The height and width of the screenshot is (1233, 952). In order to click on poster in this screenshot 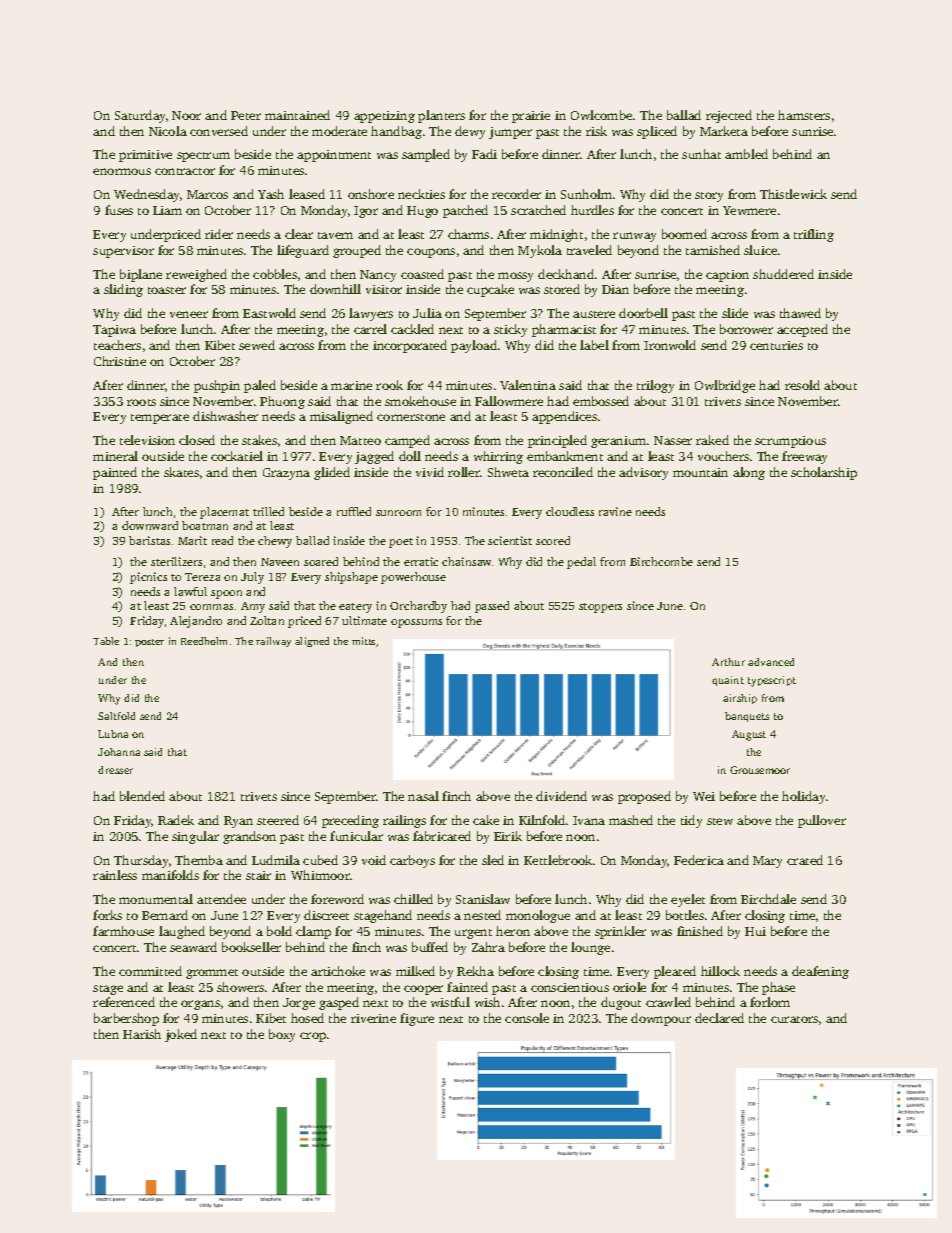, I will do `click(149, 643)`.
